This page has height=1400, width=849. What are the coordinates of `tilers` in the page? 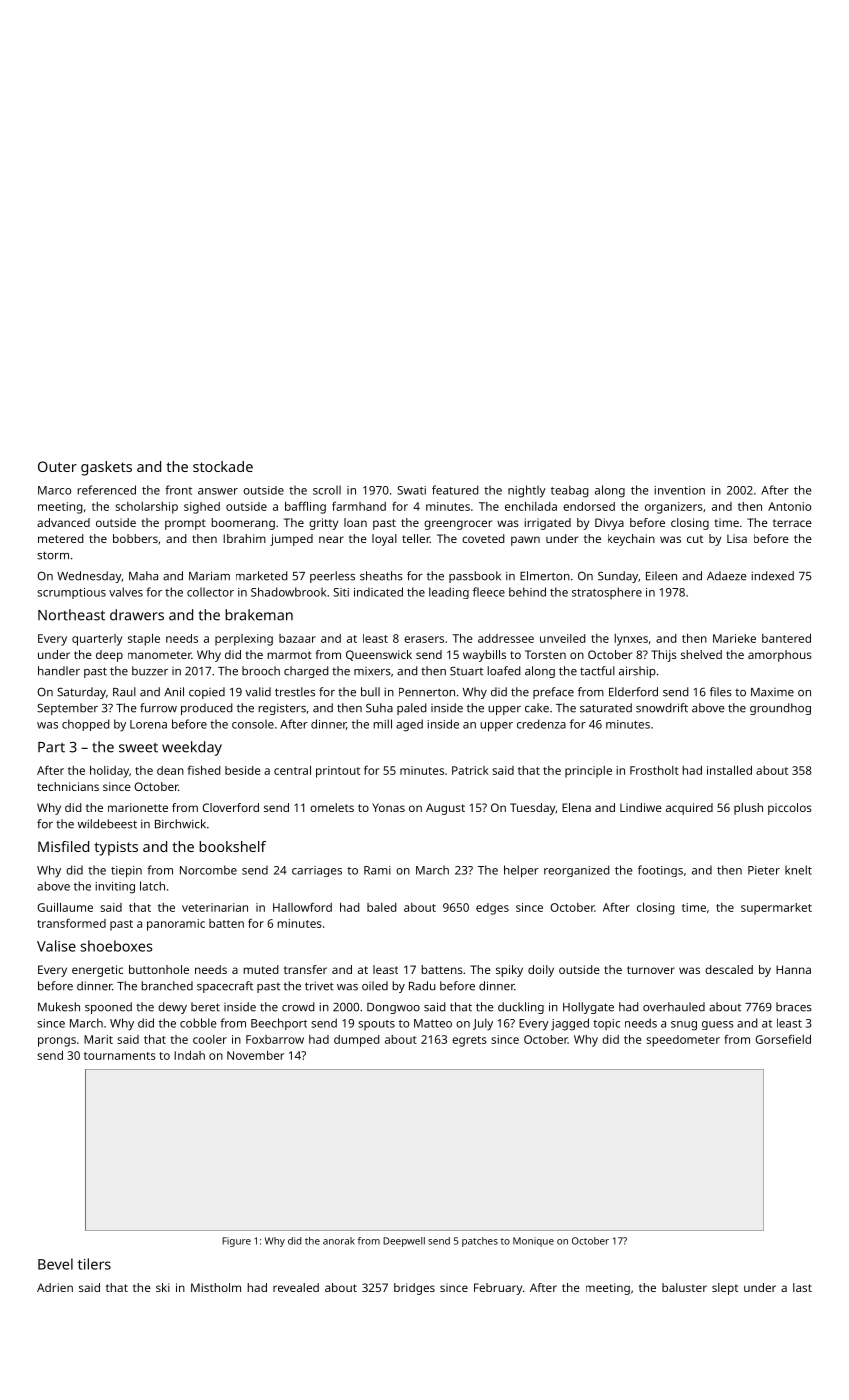 It's located at (94, 1264).
